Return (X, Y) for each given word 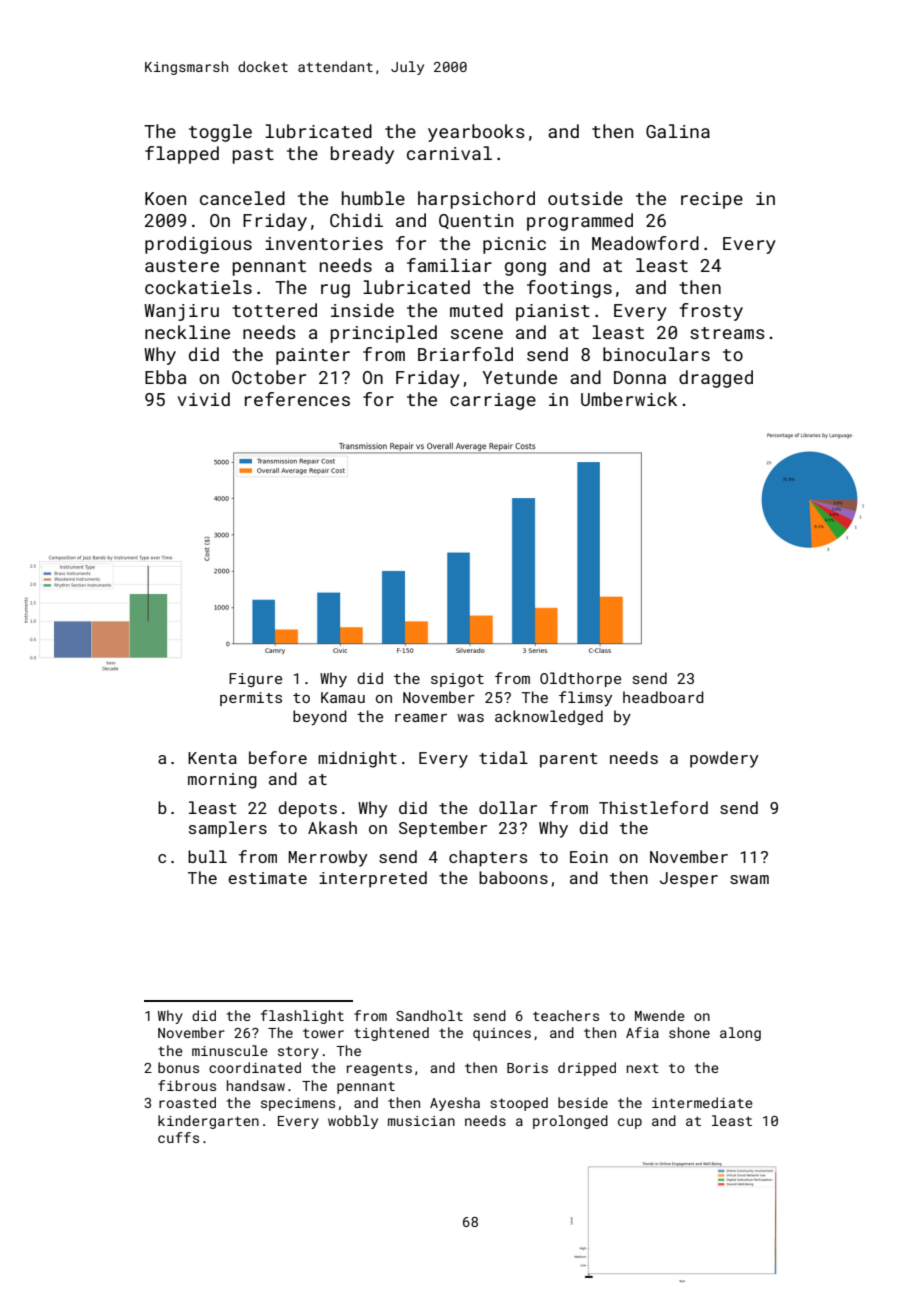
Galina (678, 131)
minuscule (230, 1050)
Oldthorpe (580, 679)
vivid (204, 399)
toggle (220, 133)
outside (585, 198)
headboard (663, 697)
